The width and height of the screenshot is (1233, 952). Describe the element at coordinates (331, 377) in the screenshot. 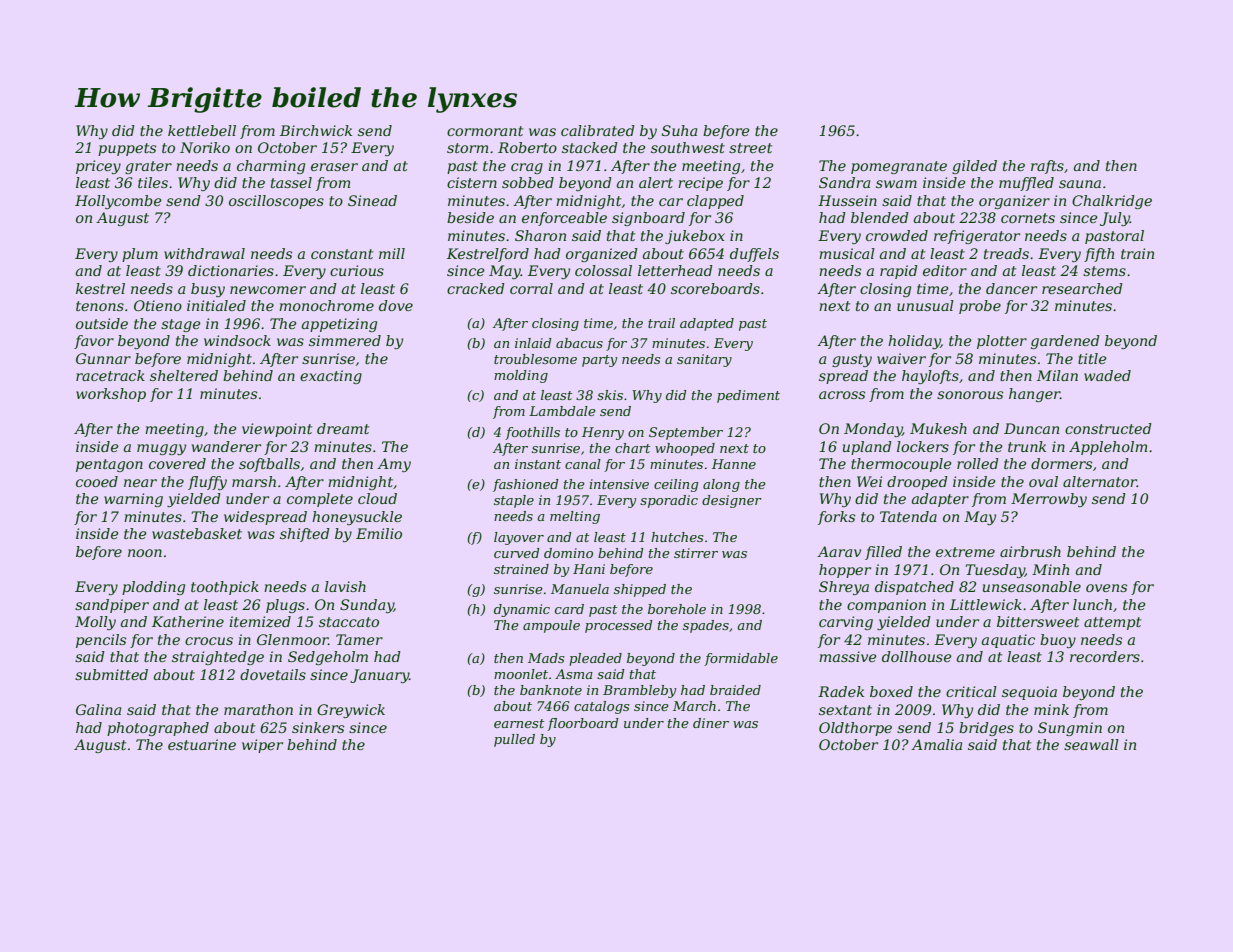

I see `exacting` at that location.
